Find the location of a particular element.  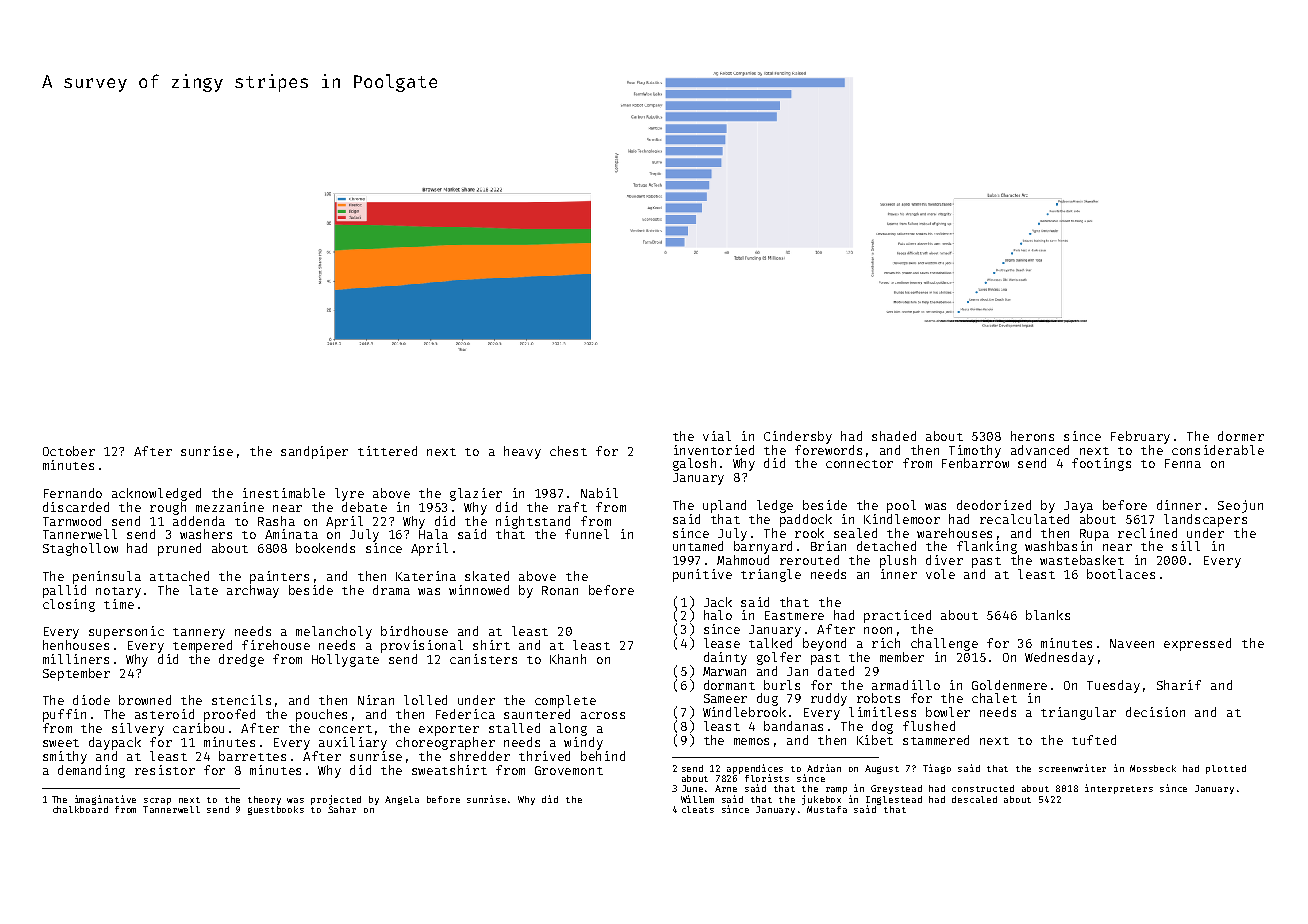

herons is located at coordinates (1032, 436).
